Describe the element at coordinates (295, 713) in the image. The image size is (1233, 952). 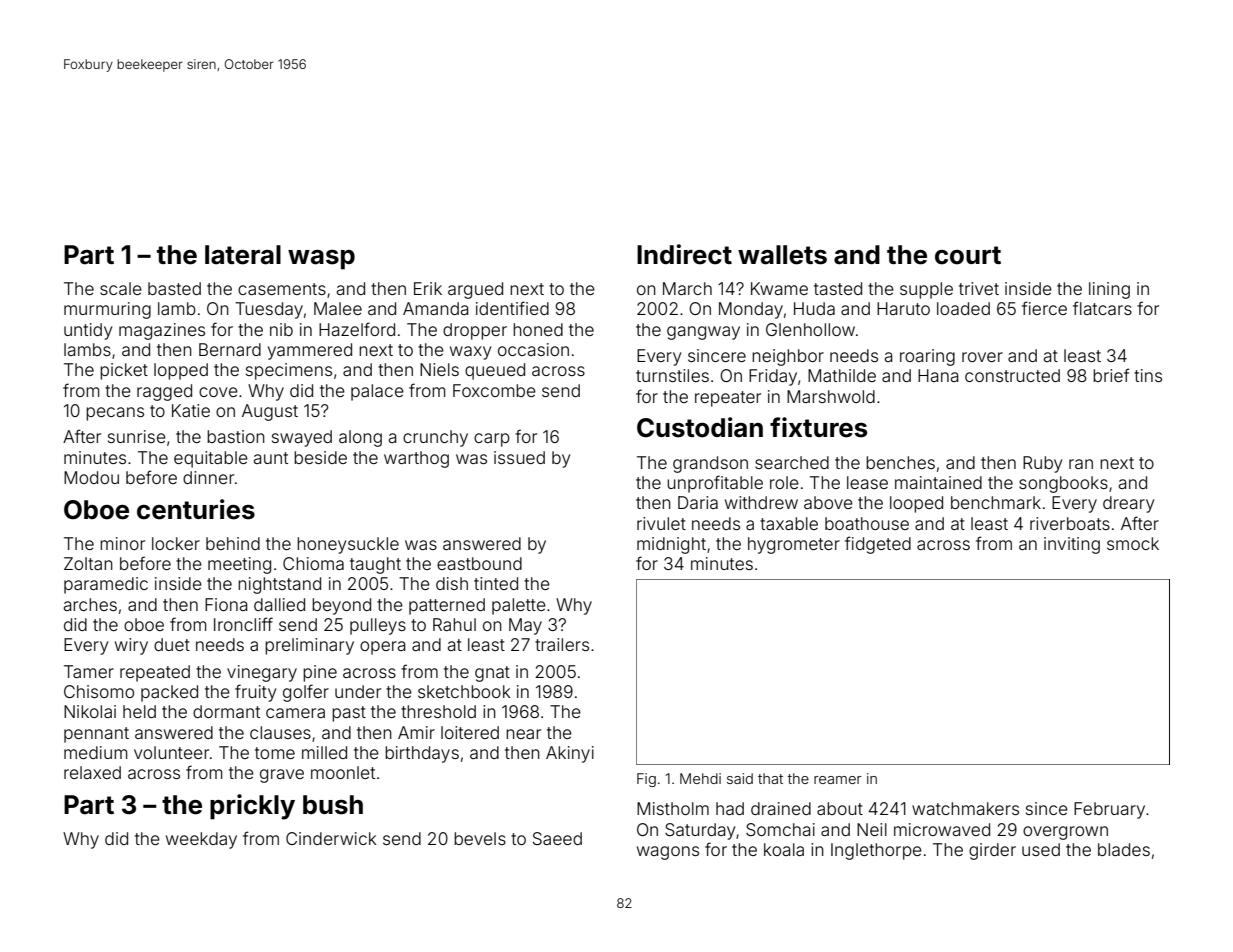
I see `camera` at that location.
